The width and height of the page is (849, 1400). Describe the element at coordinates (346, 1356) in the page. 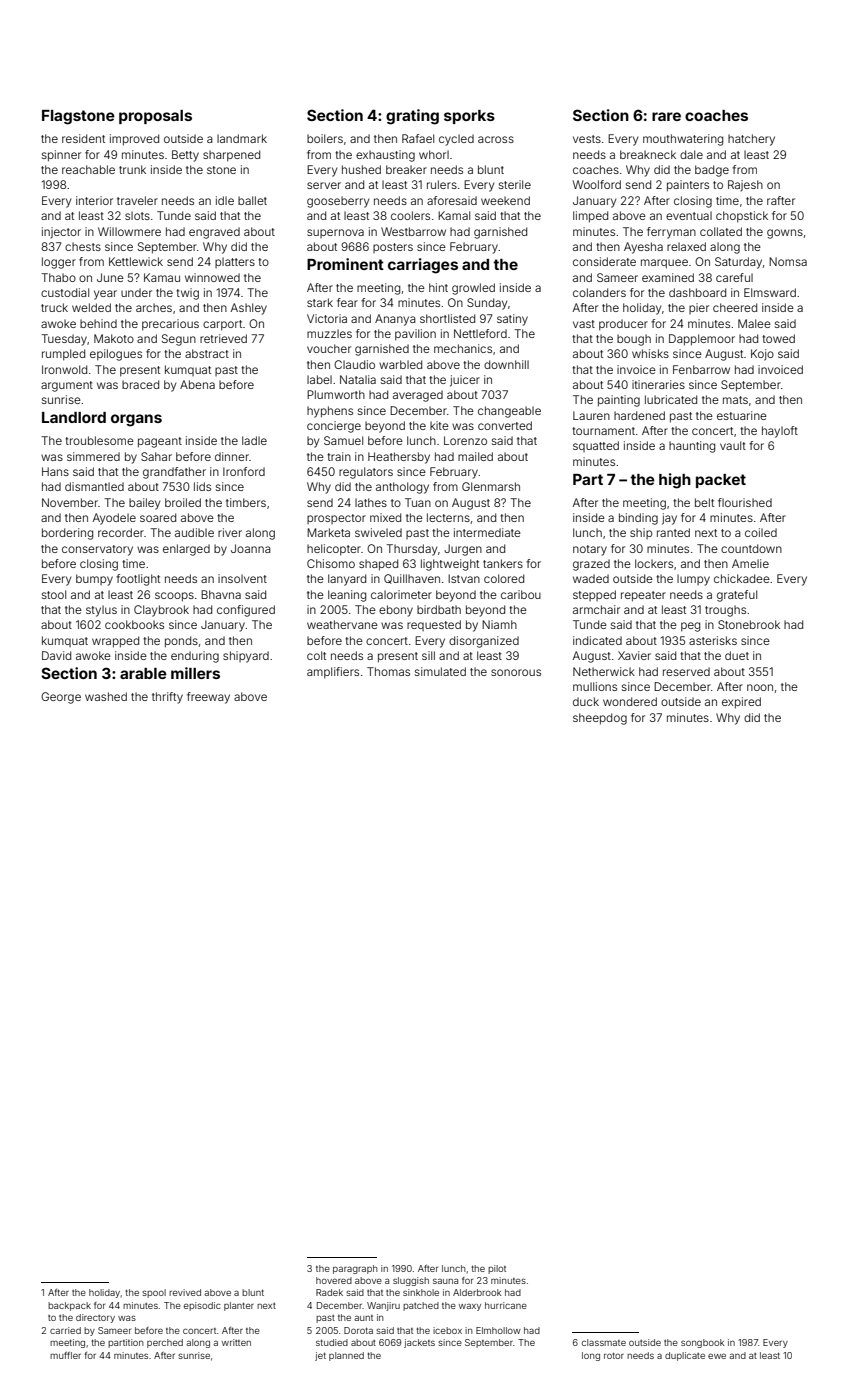

I see `planned` at that location.
